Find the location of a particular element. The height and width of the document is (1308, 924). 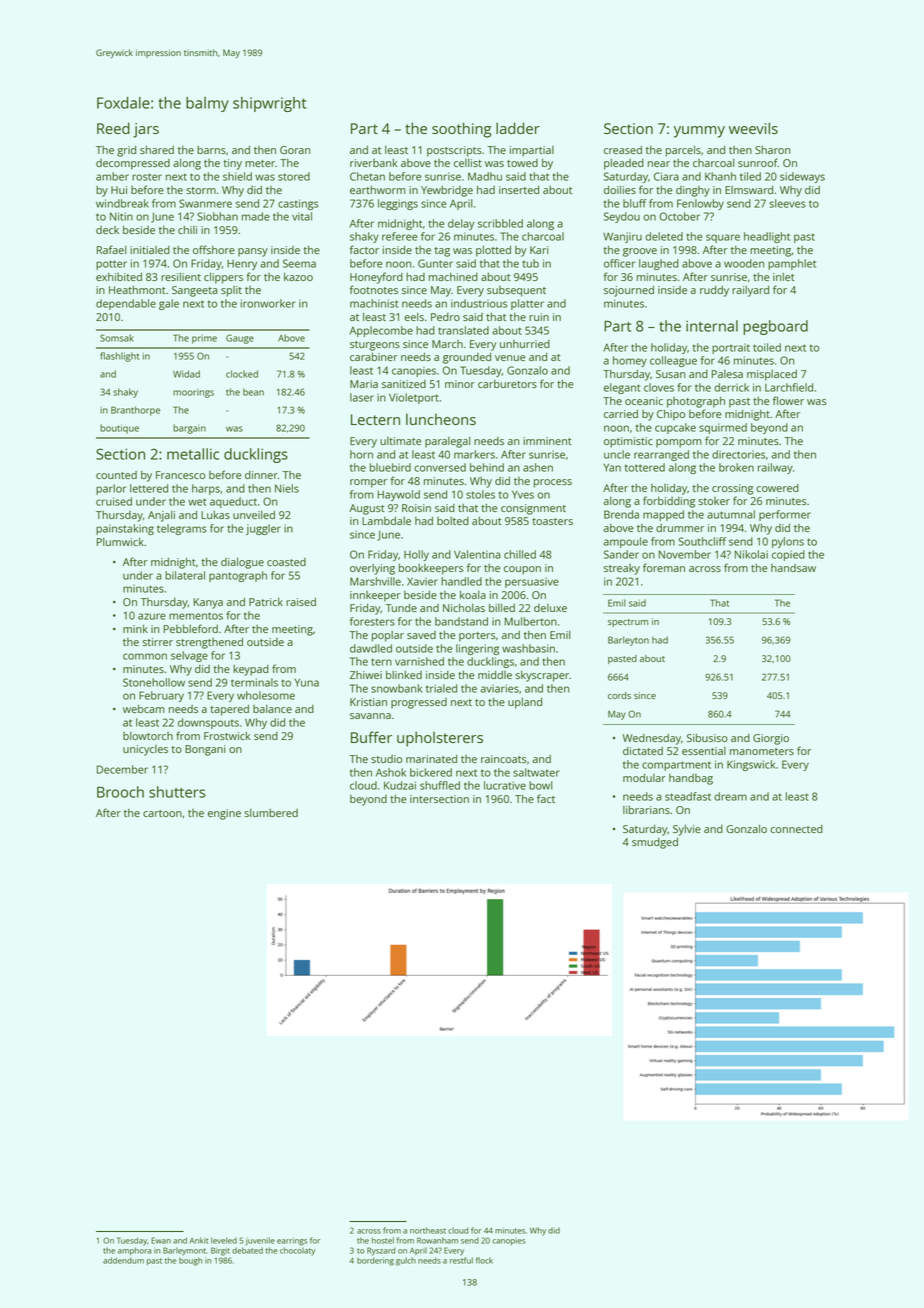

flock is located at coordinates (484, 1260).
